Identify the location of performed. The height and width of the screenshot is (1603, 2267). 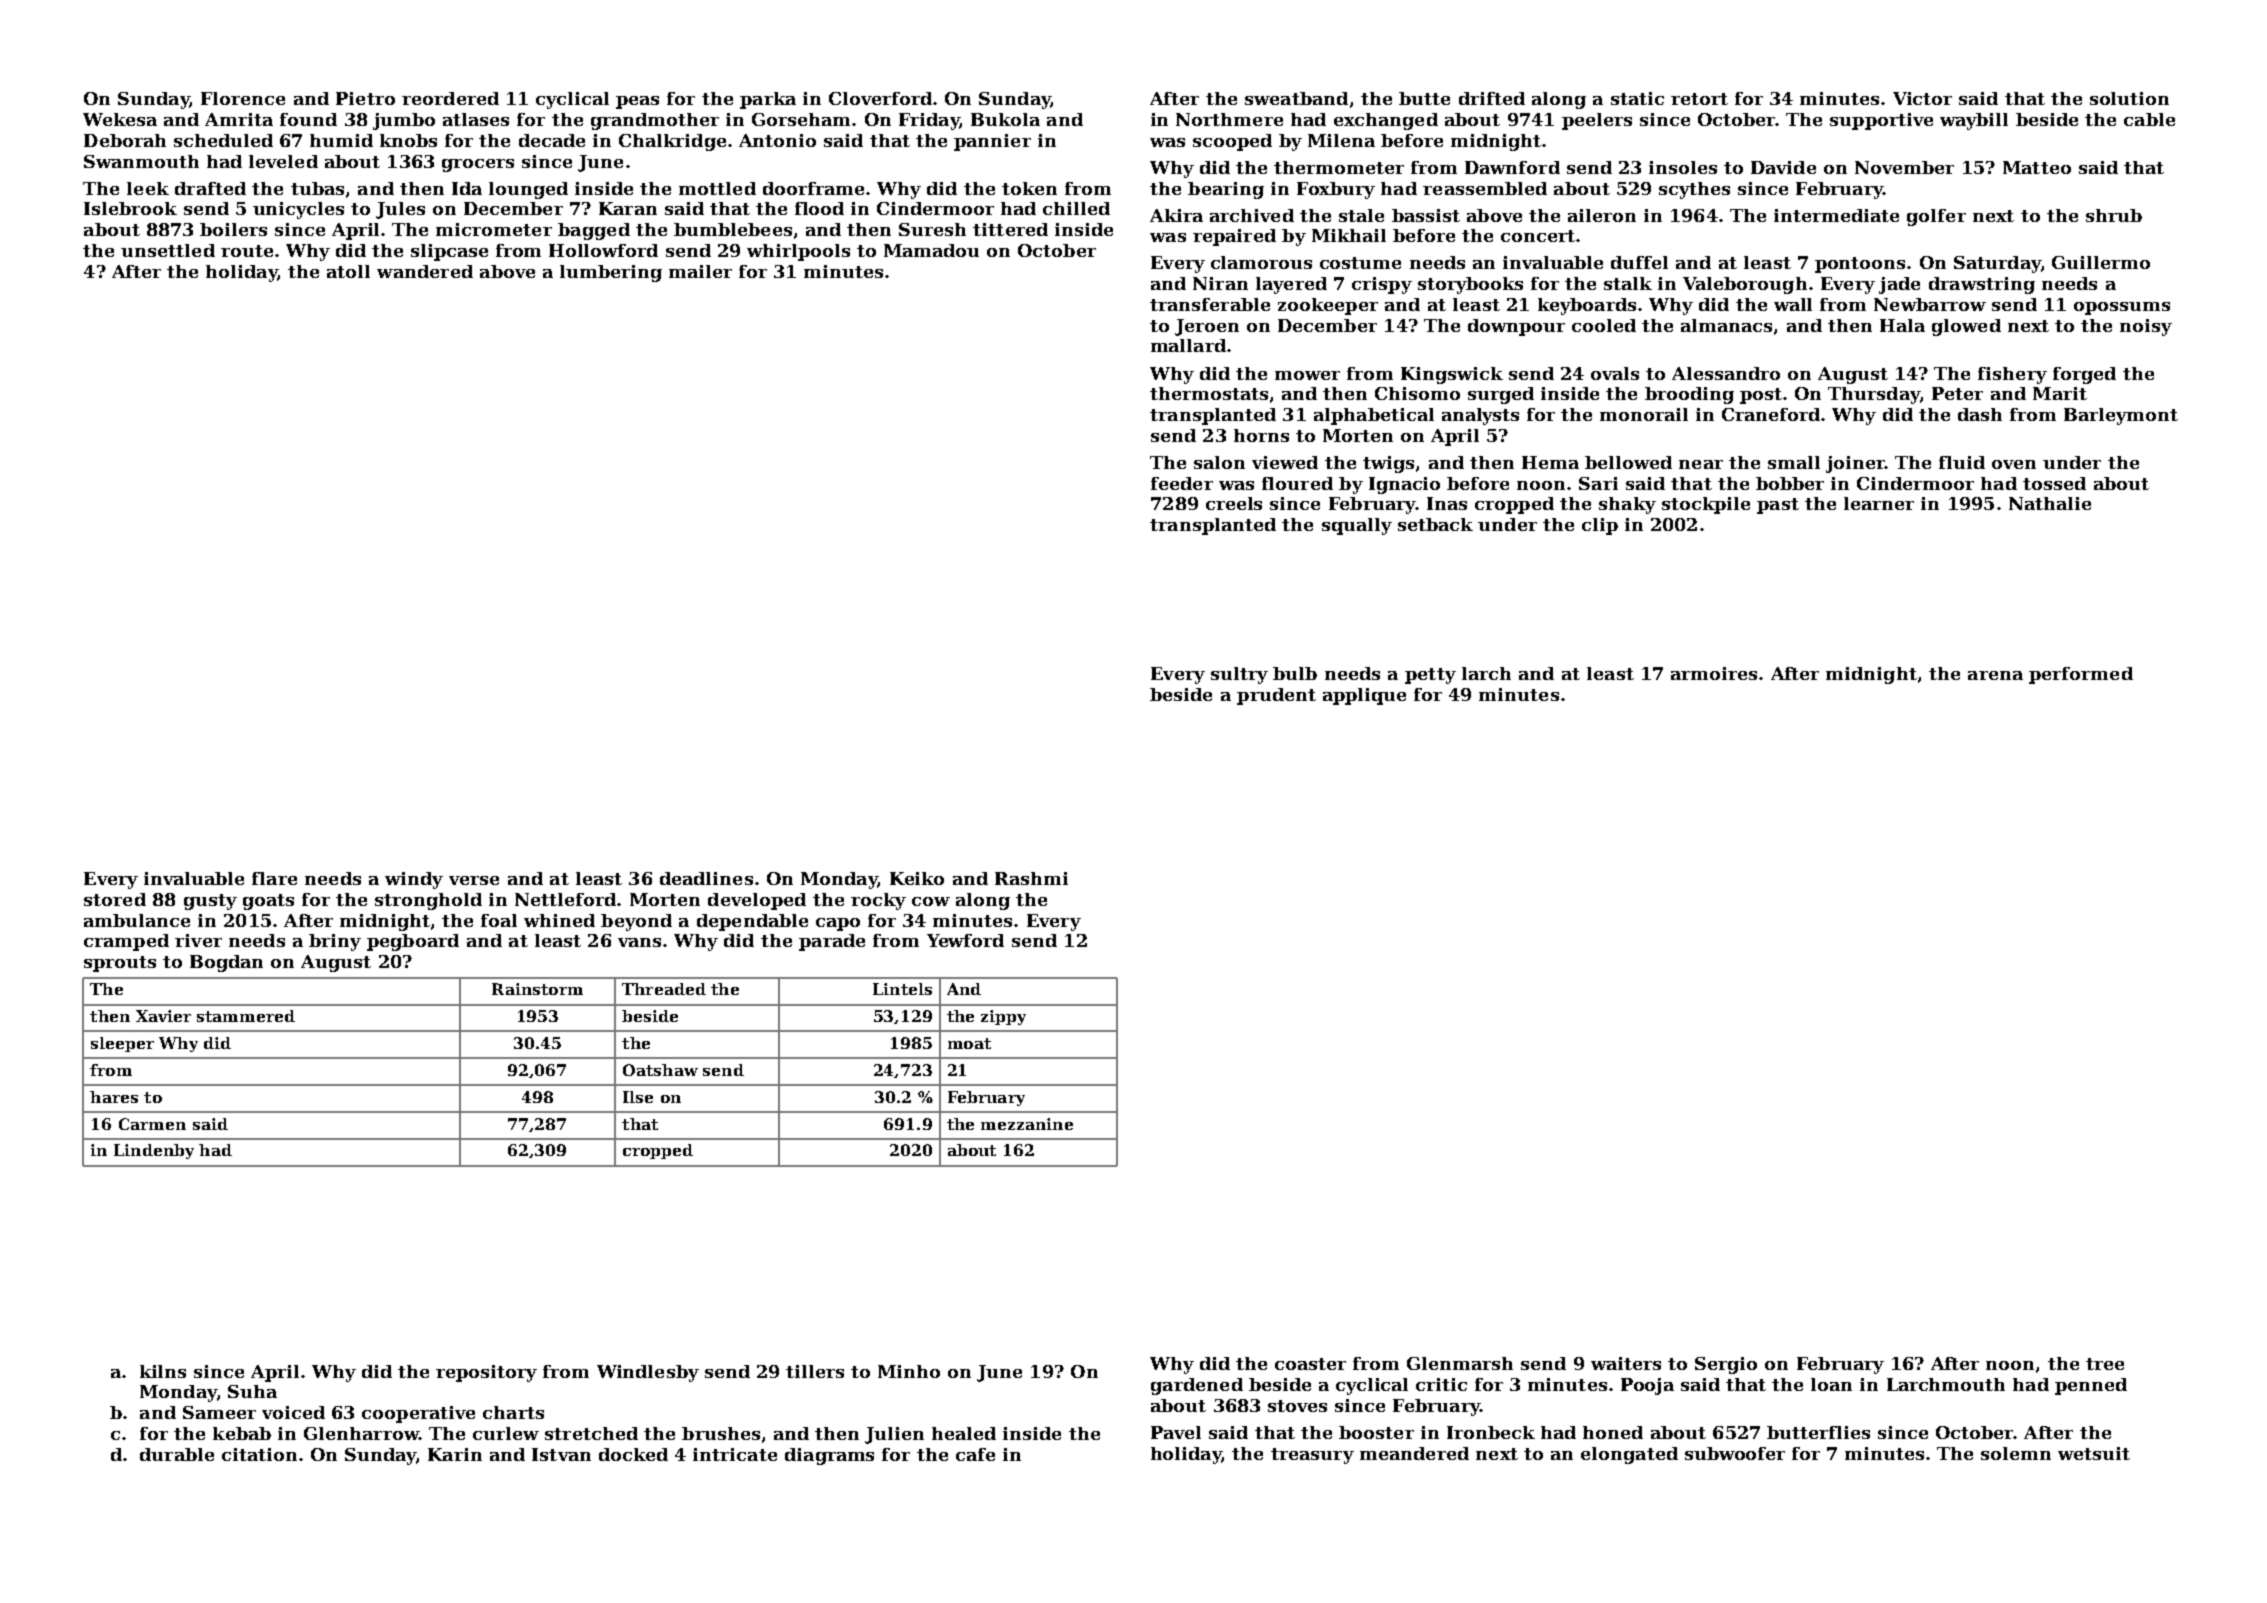
(2081, 675).
